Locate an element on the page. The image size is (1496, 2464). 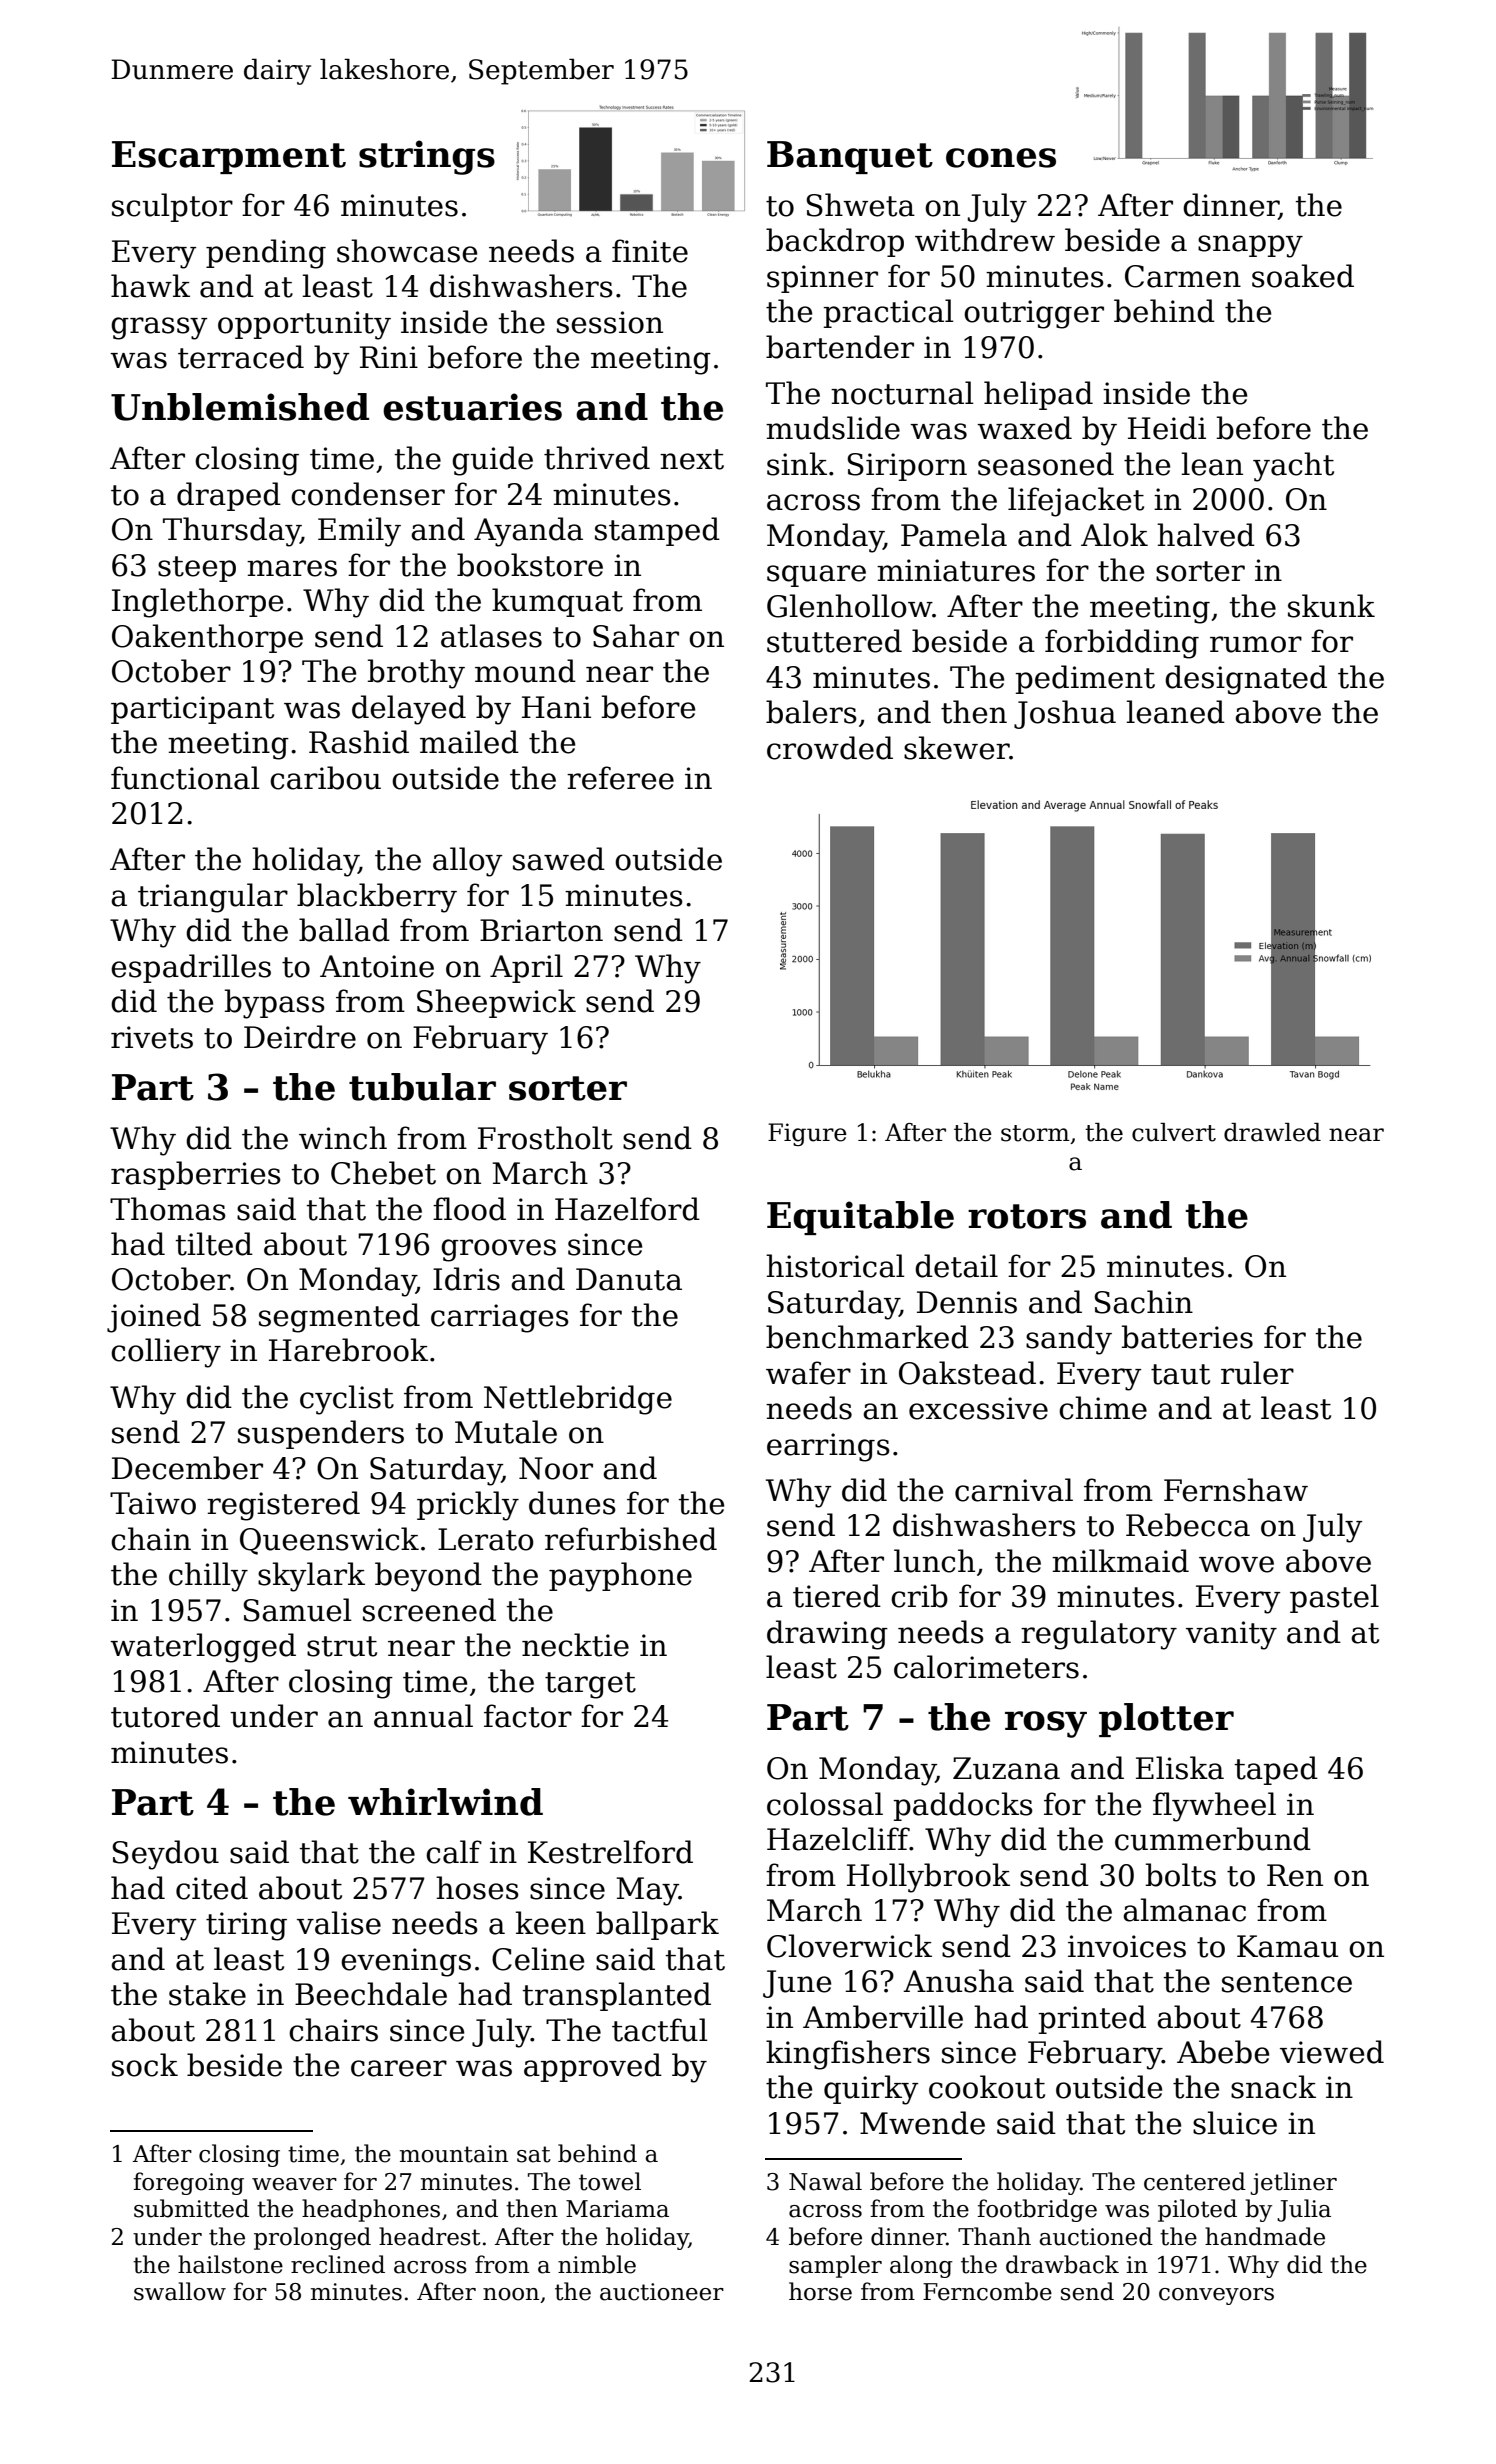
rivets is located at coordinates (152, 1037).
